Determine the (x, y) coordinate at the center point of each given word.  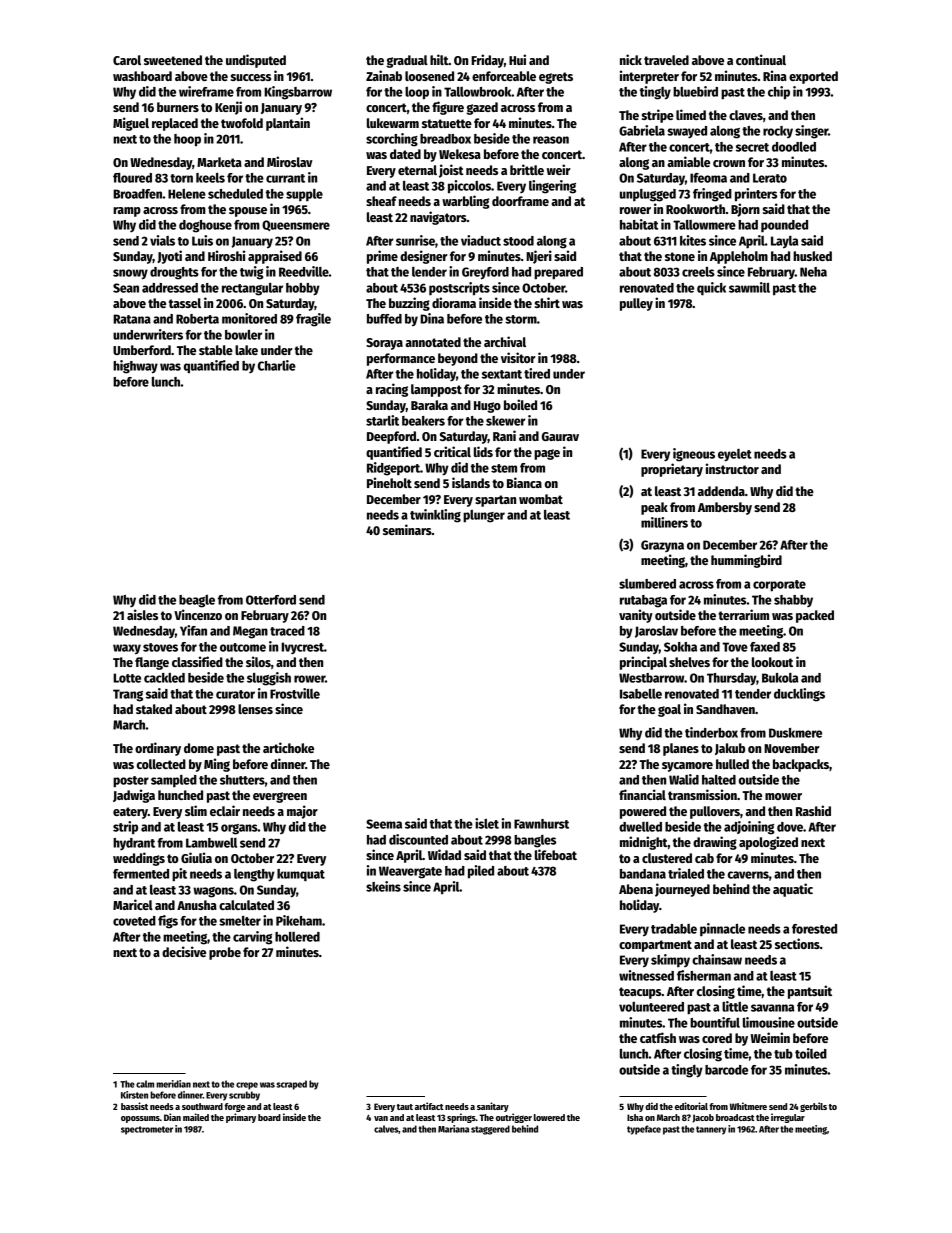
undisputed (256, 61)
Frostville (295, 693)
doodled (794, 147)
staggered (490, 1130)
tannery (711, 1130)
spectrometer (147, 1130)
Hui (517, 59)
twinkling (435, 516)
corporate (779, 586)
